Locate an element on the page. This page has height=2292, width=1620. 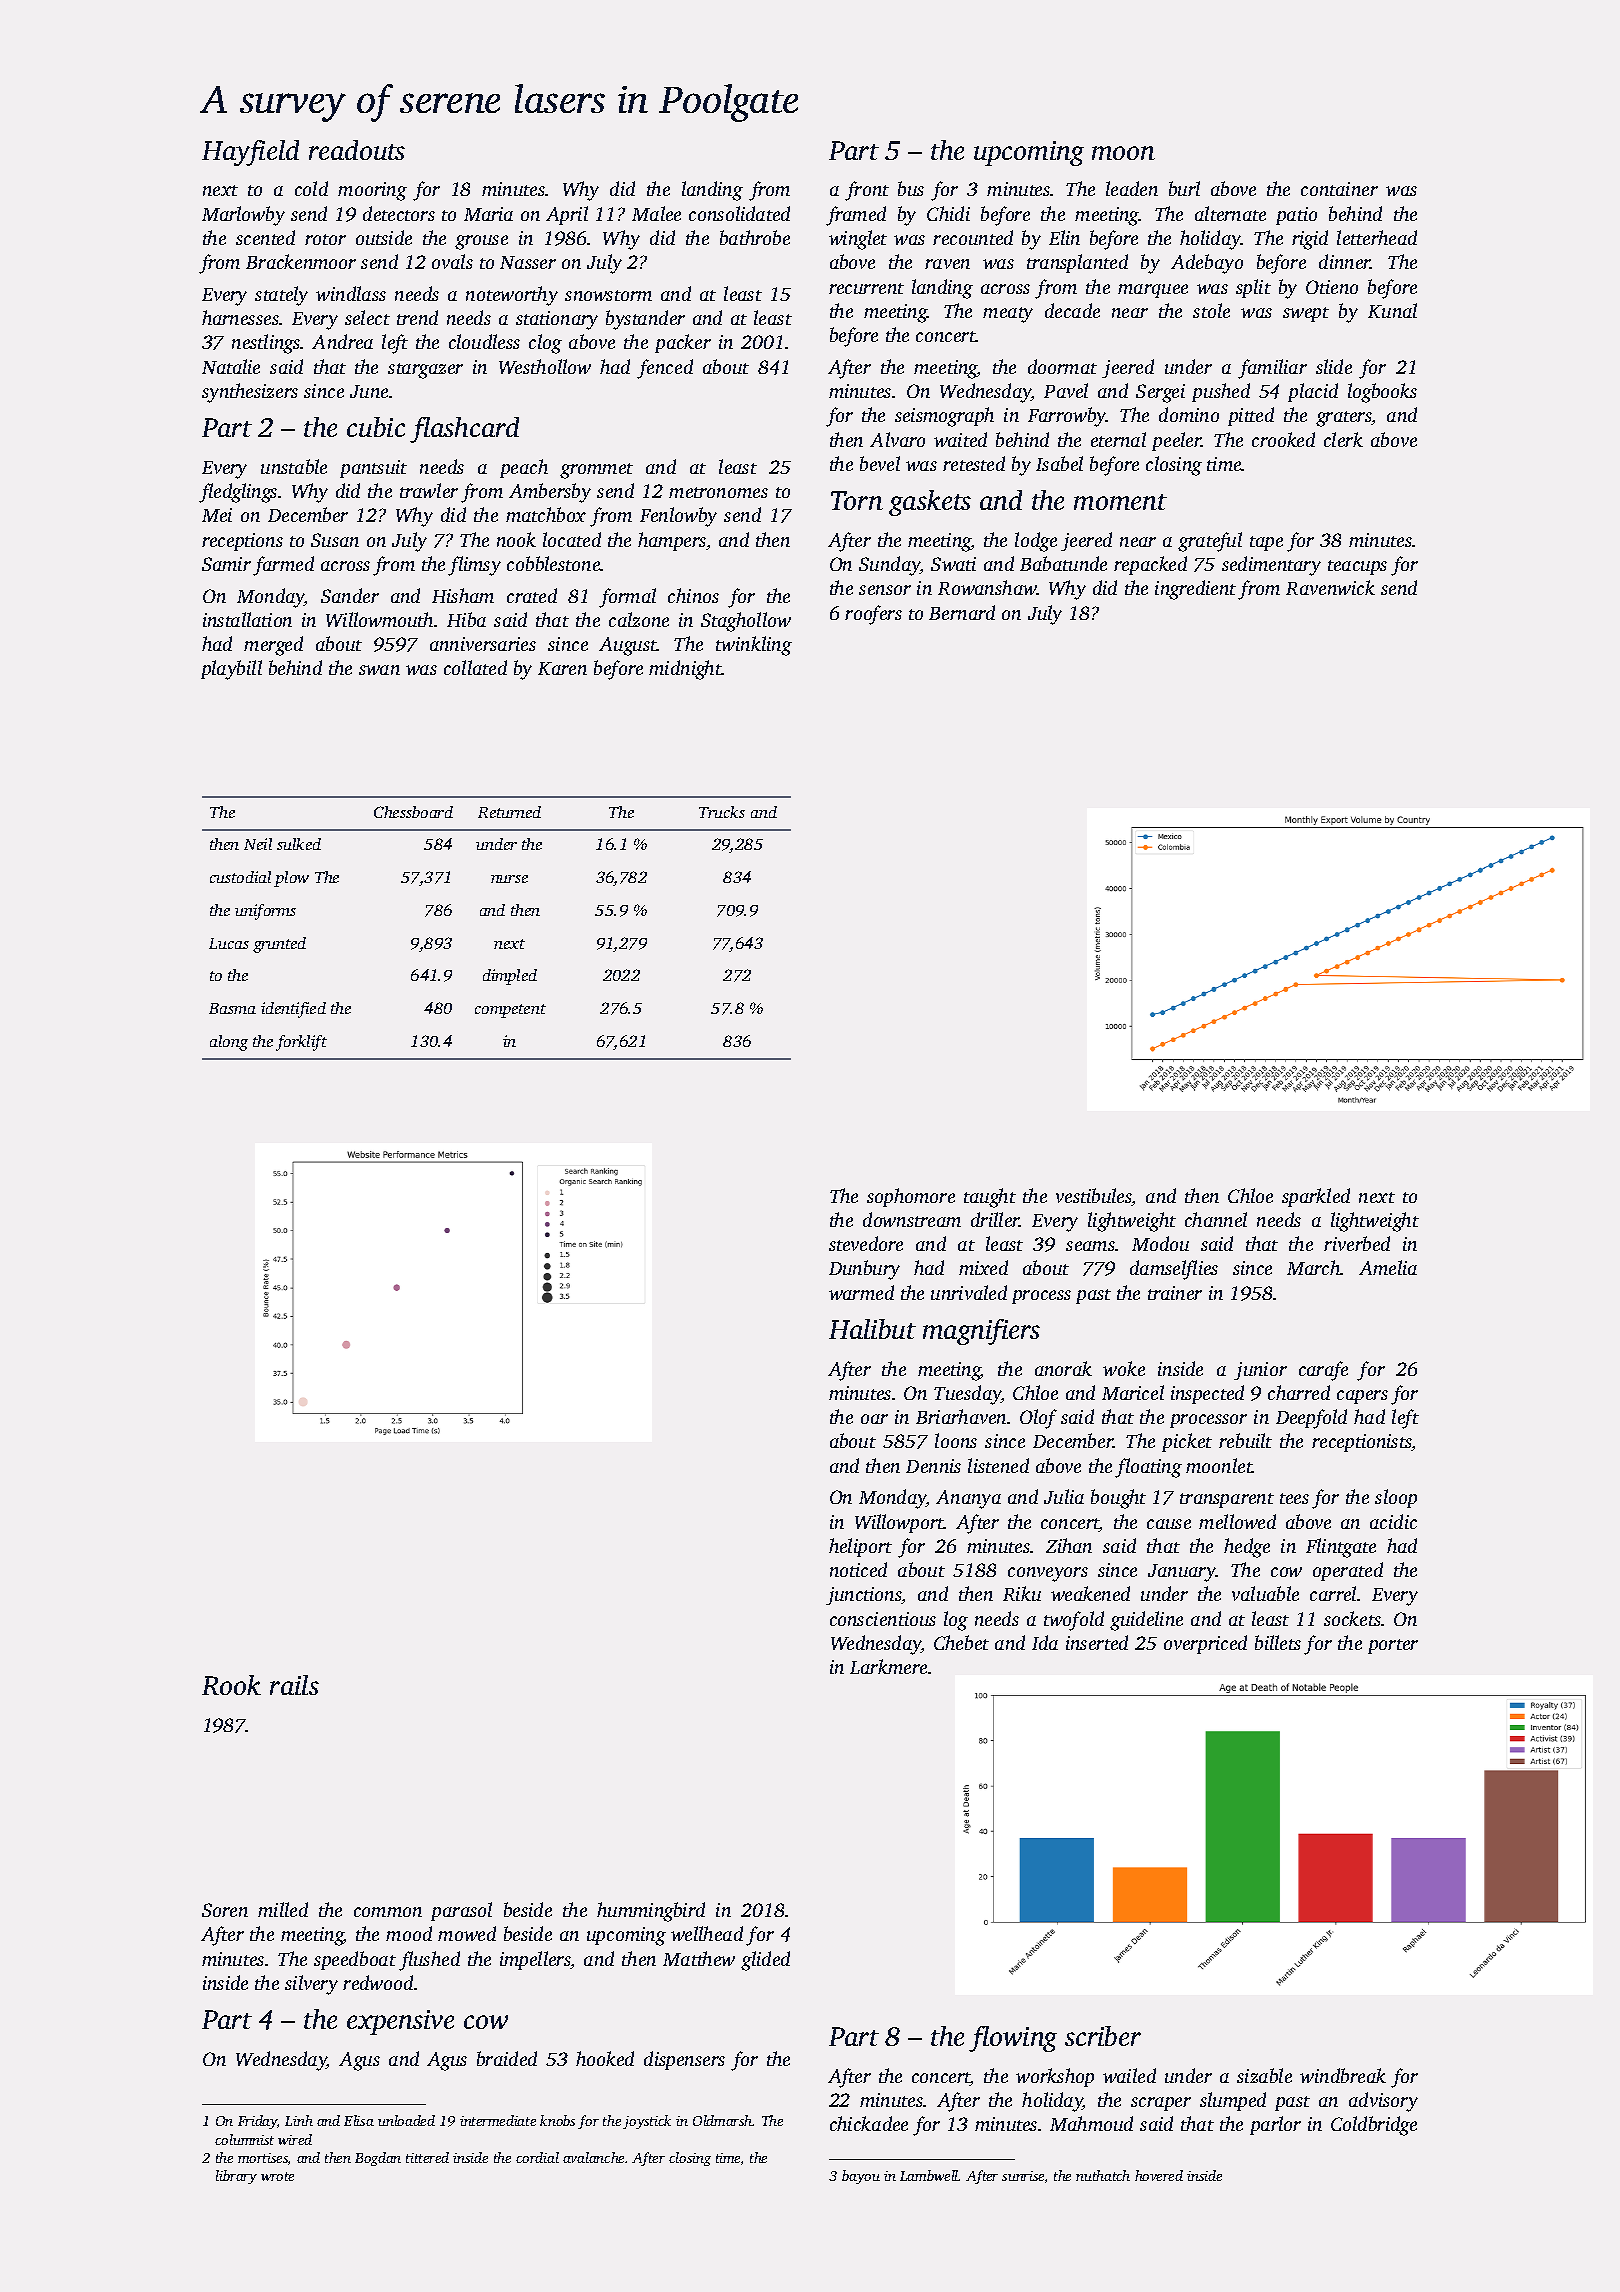
Trucks is located at coordinates (722, 812).
